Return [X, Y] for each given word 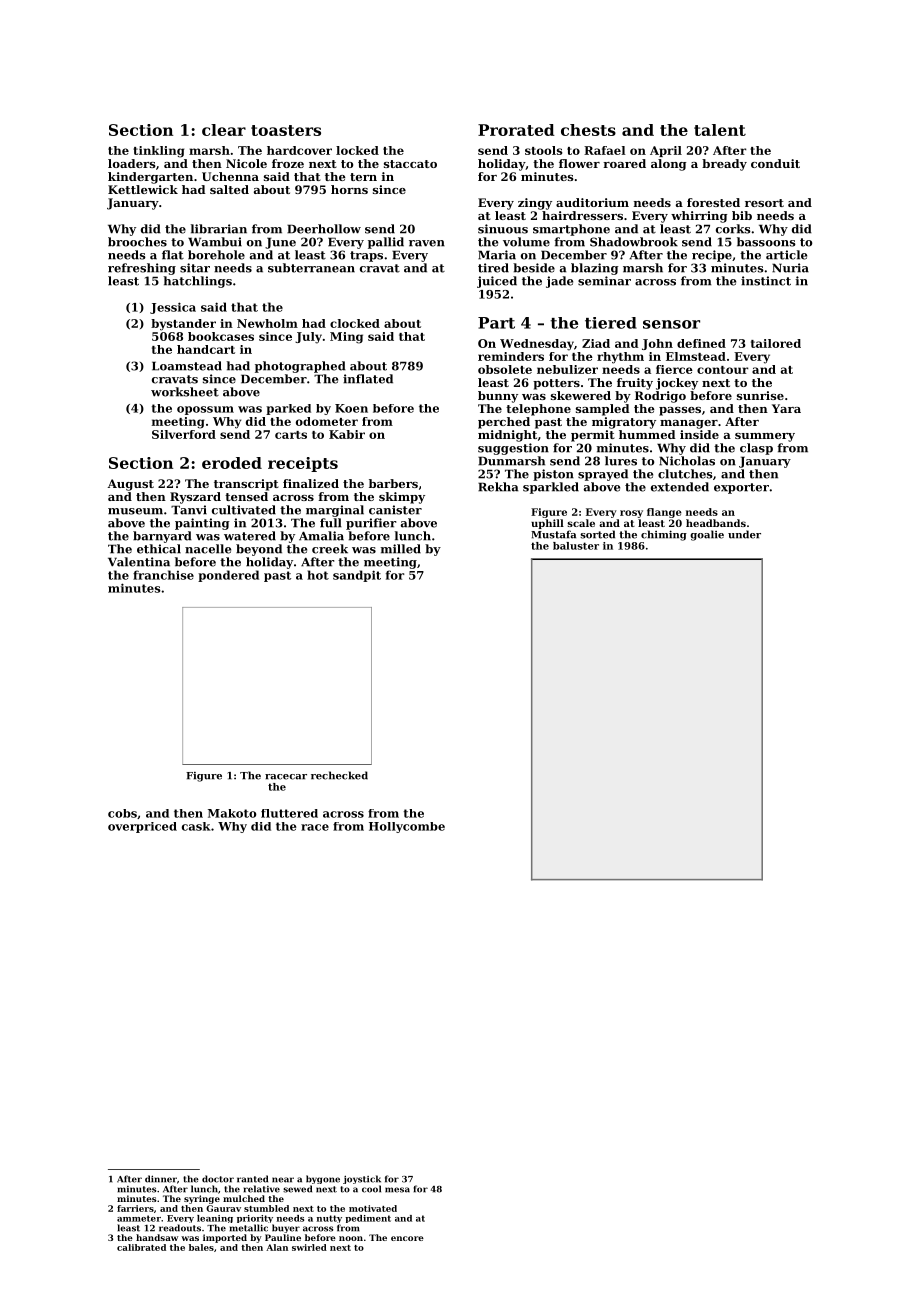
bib [742, 215]
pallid [386, 243]
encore [407, 1238]
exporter [741, 488]
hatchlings [198, 282]
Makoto [232, 813]
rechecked [339, 775]
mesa [397, 1190]
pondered [228, 576]
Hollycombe [407, 827]
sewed [297, 1189]
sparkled [551, 488]
